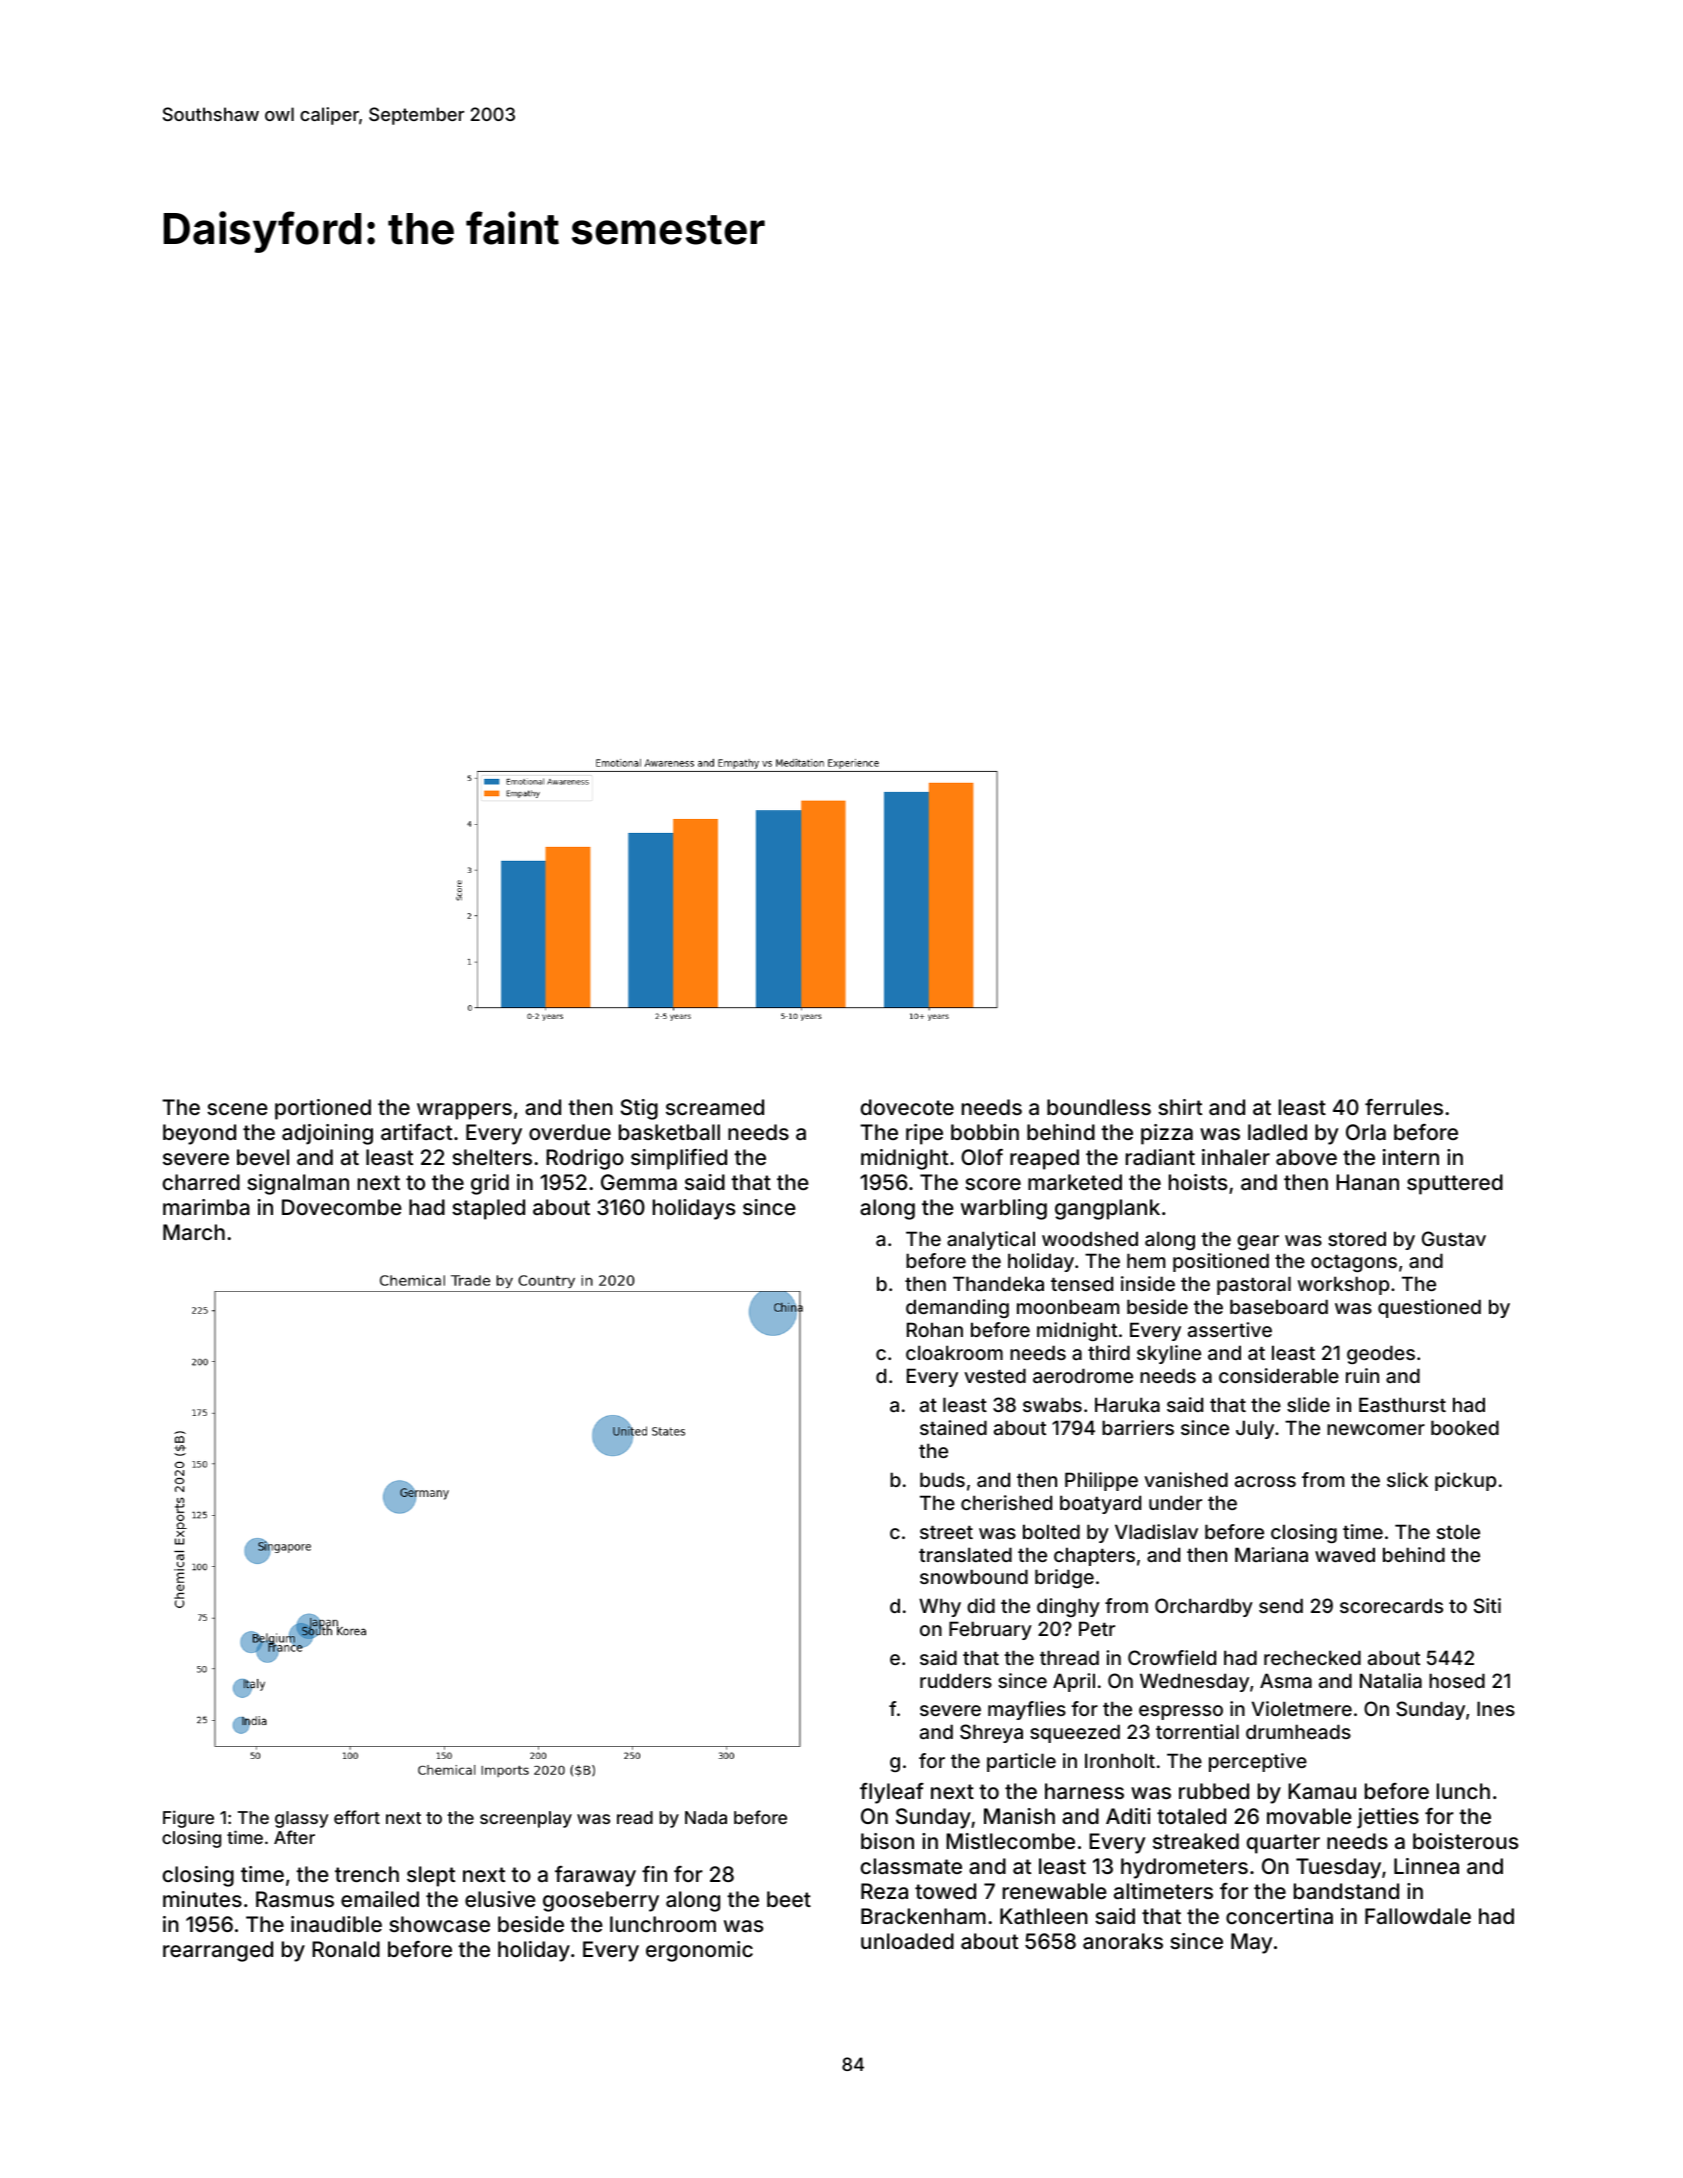 This page has width=1683, height=2178. Describe the element at coordinates (1258, 1762) in the page. I see `perceptive` at that location.
